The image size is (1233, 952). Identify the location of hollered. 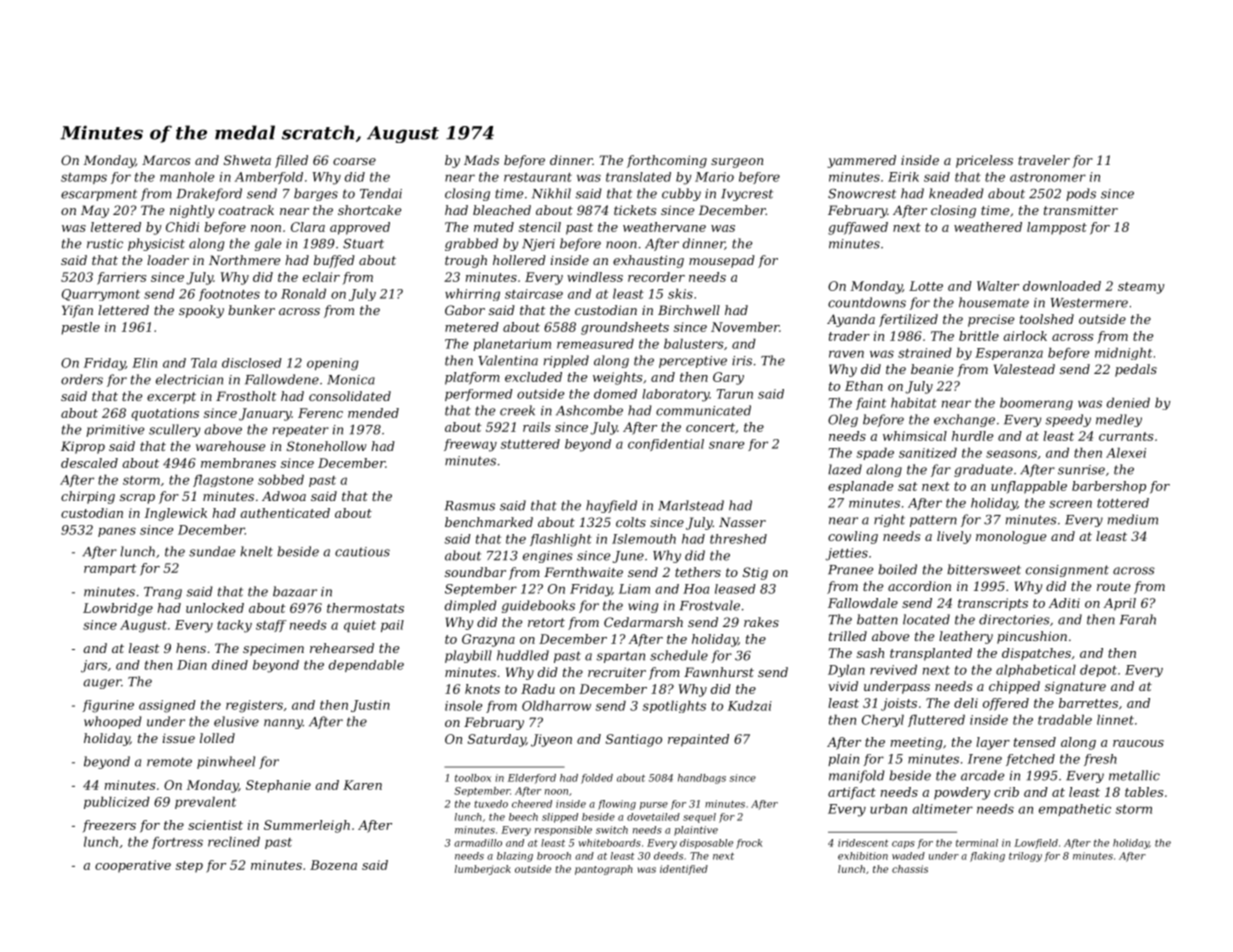
(519, 260).
